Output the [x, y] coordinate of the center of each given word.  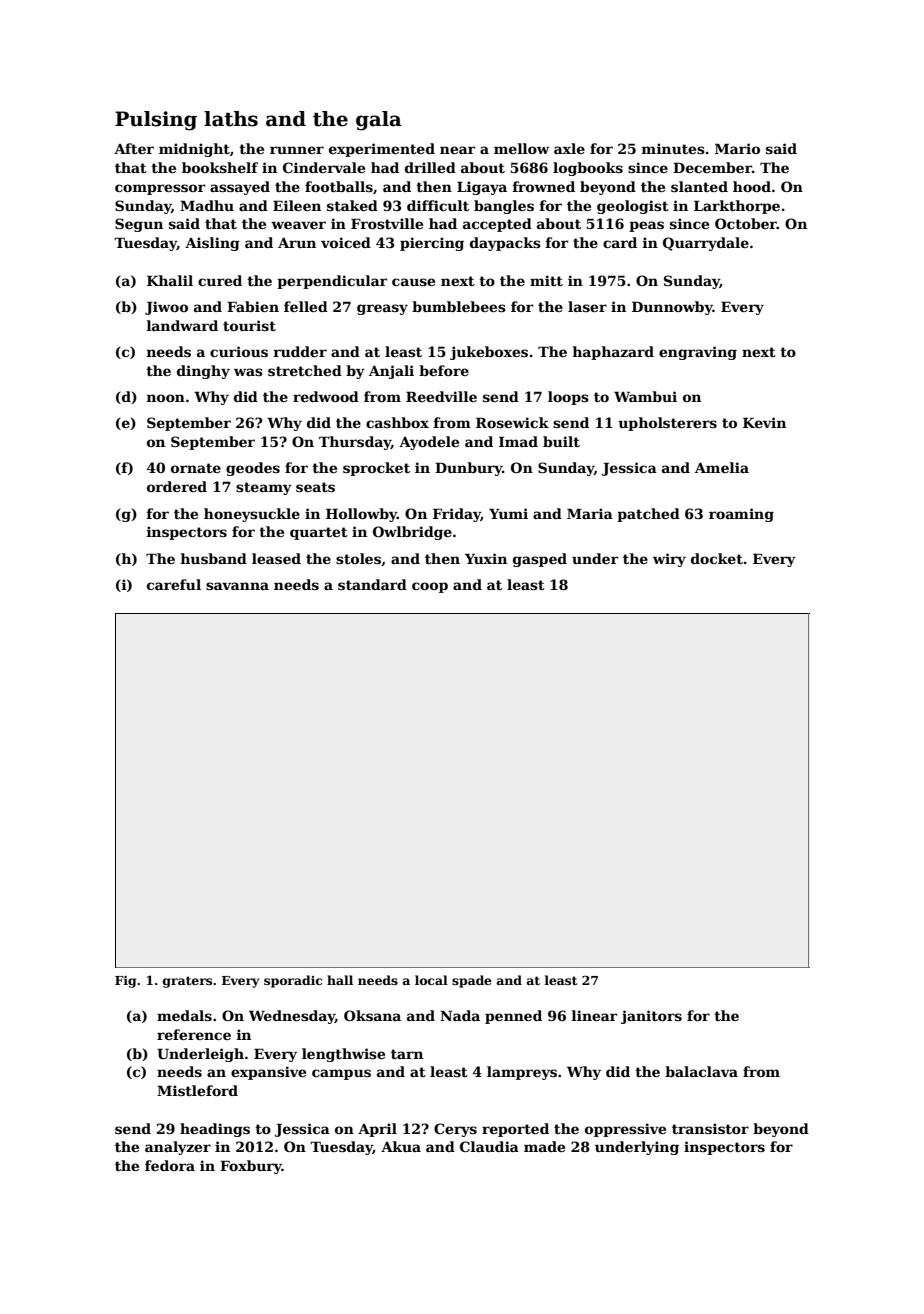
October [746, 223]
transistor [710, 1128]
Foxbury [251, 1167]
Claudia [489, 1146]
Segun [139, 225]
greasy [382, 309]
